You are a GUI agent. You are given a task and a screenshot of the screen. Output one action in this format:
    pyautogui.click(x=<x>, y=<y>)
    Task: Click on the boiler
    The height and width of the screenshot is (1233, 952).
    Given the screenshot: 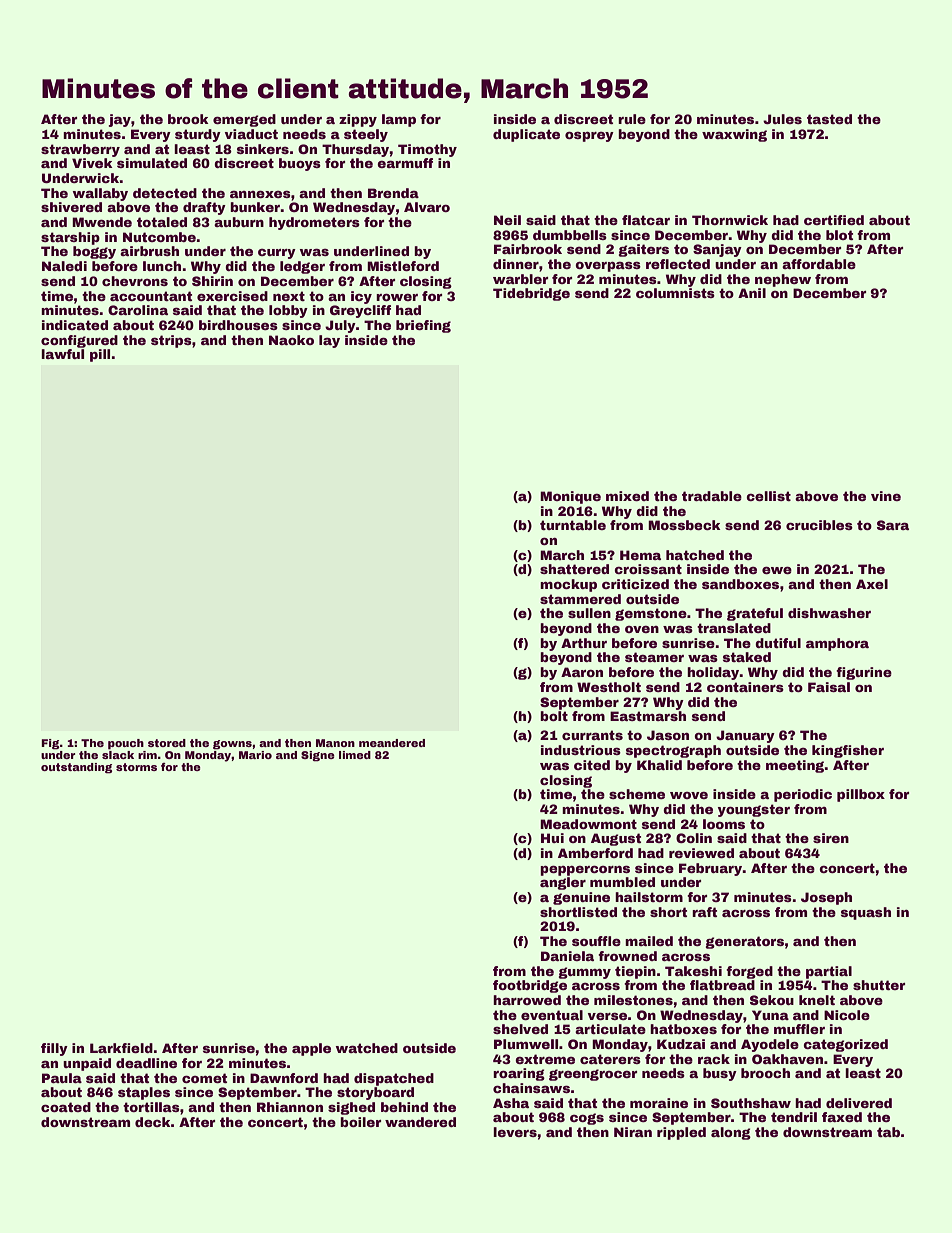 What is the action you would take?
    pyautogui.click(x=360, y=1122)
